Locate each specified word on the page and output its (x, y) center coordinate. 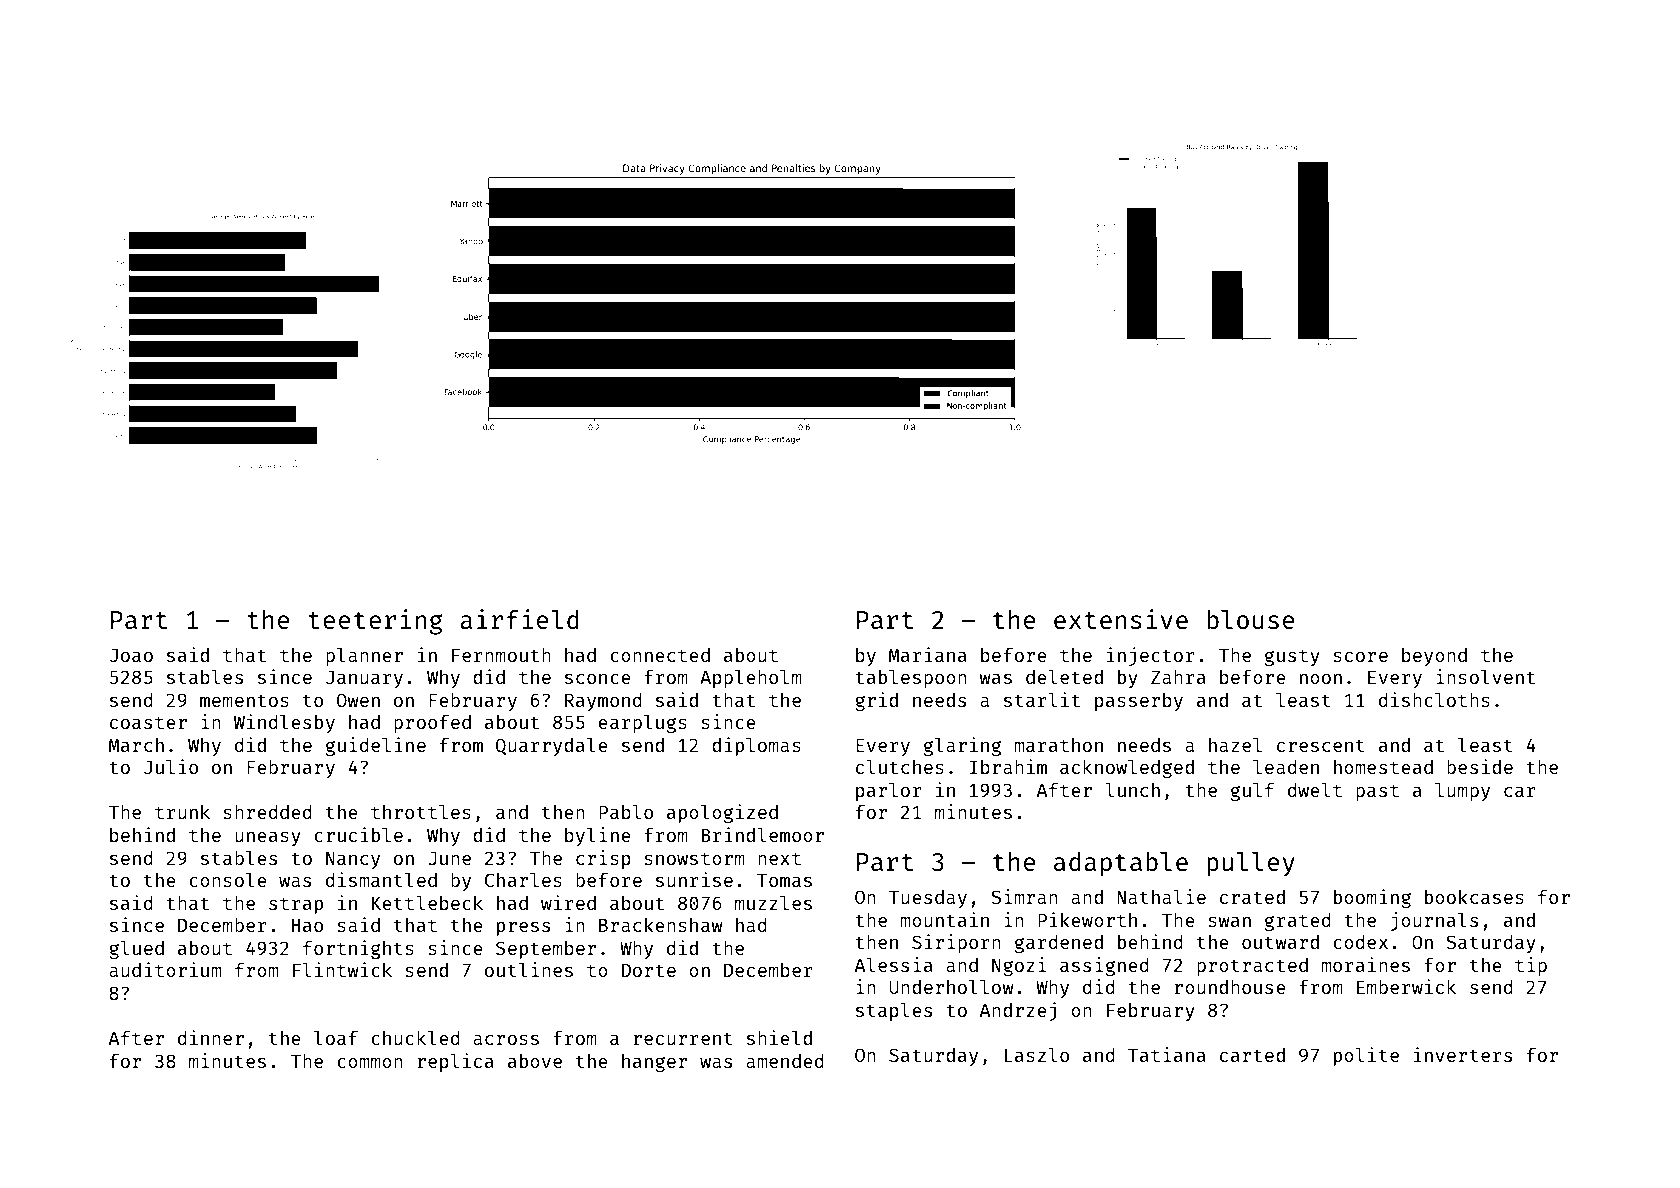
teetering (375, 622)
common (370, 1063)
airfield (519, 619)
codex (1360, 942)
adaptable (1121, 864)
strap (296, 905)
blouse (1251, 619)
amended (785, 1061)
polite (1366, 1056)
